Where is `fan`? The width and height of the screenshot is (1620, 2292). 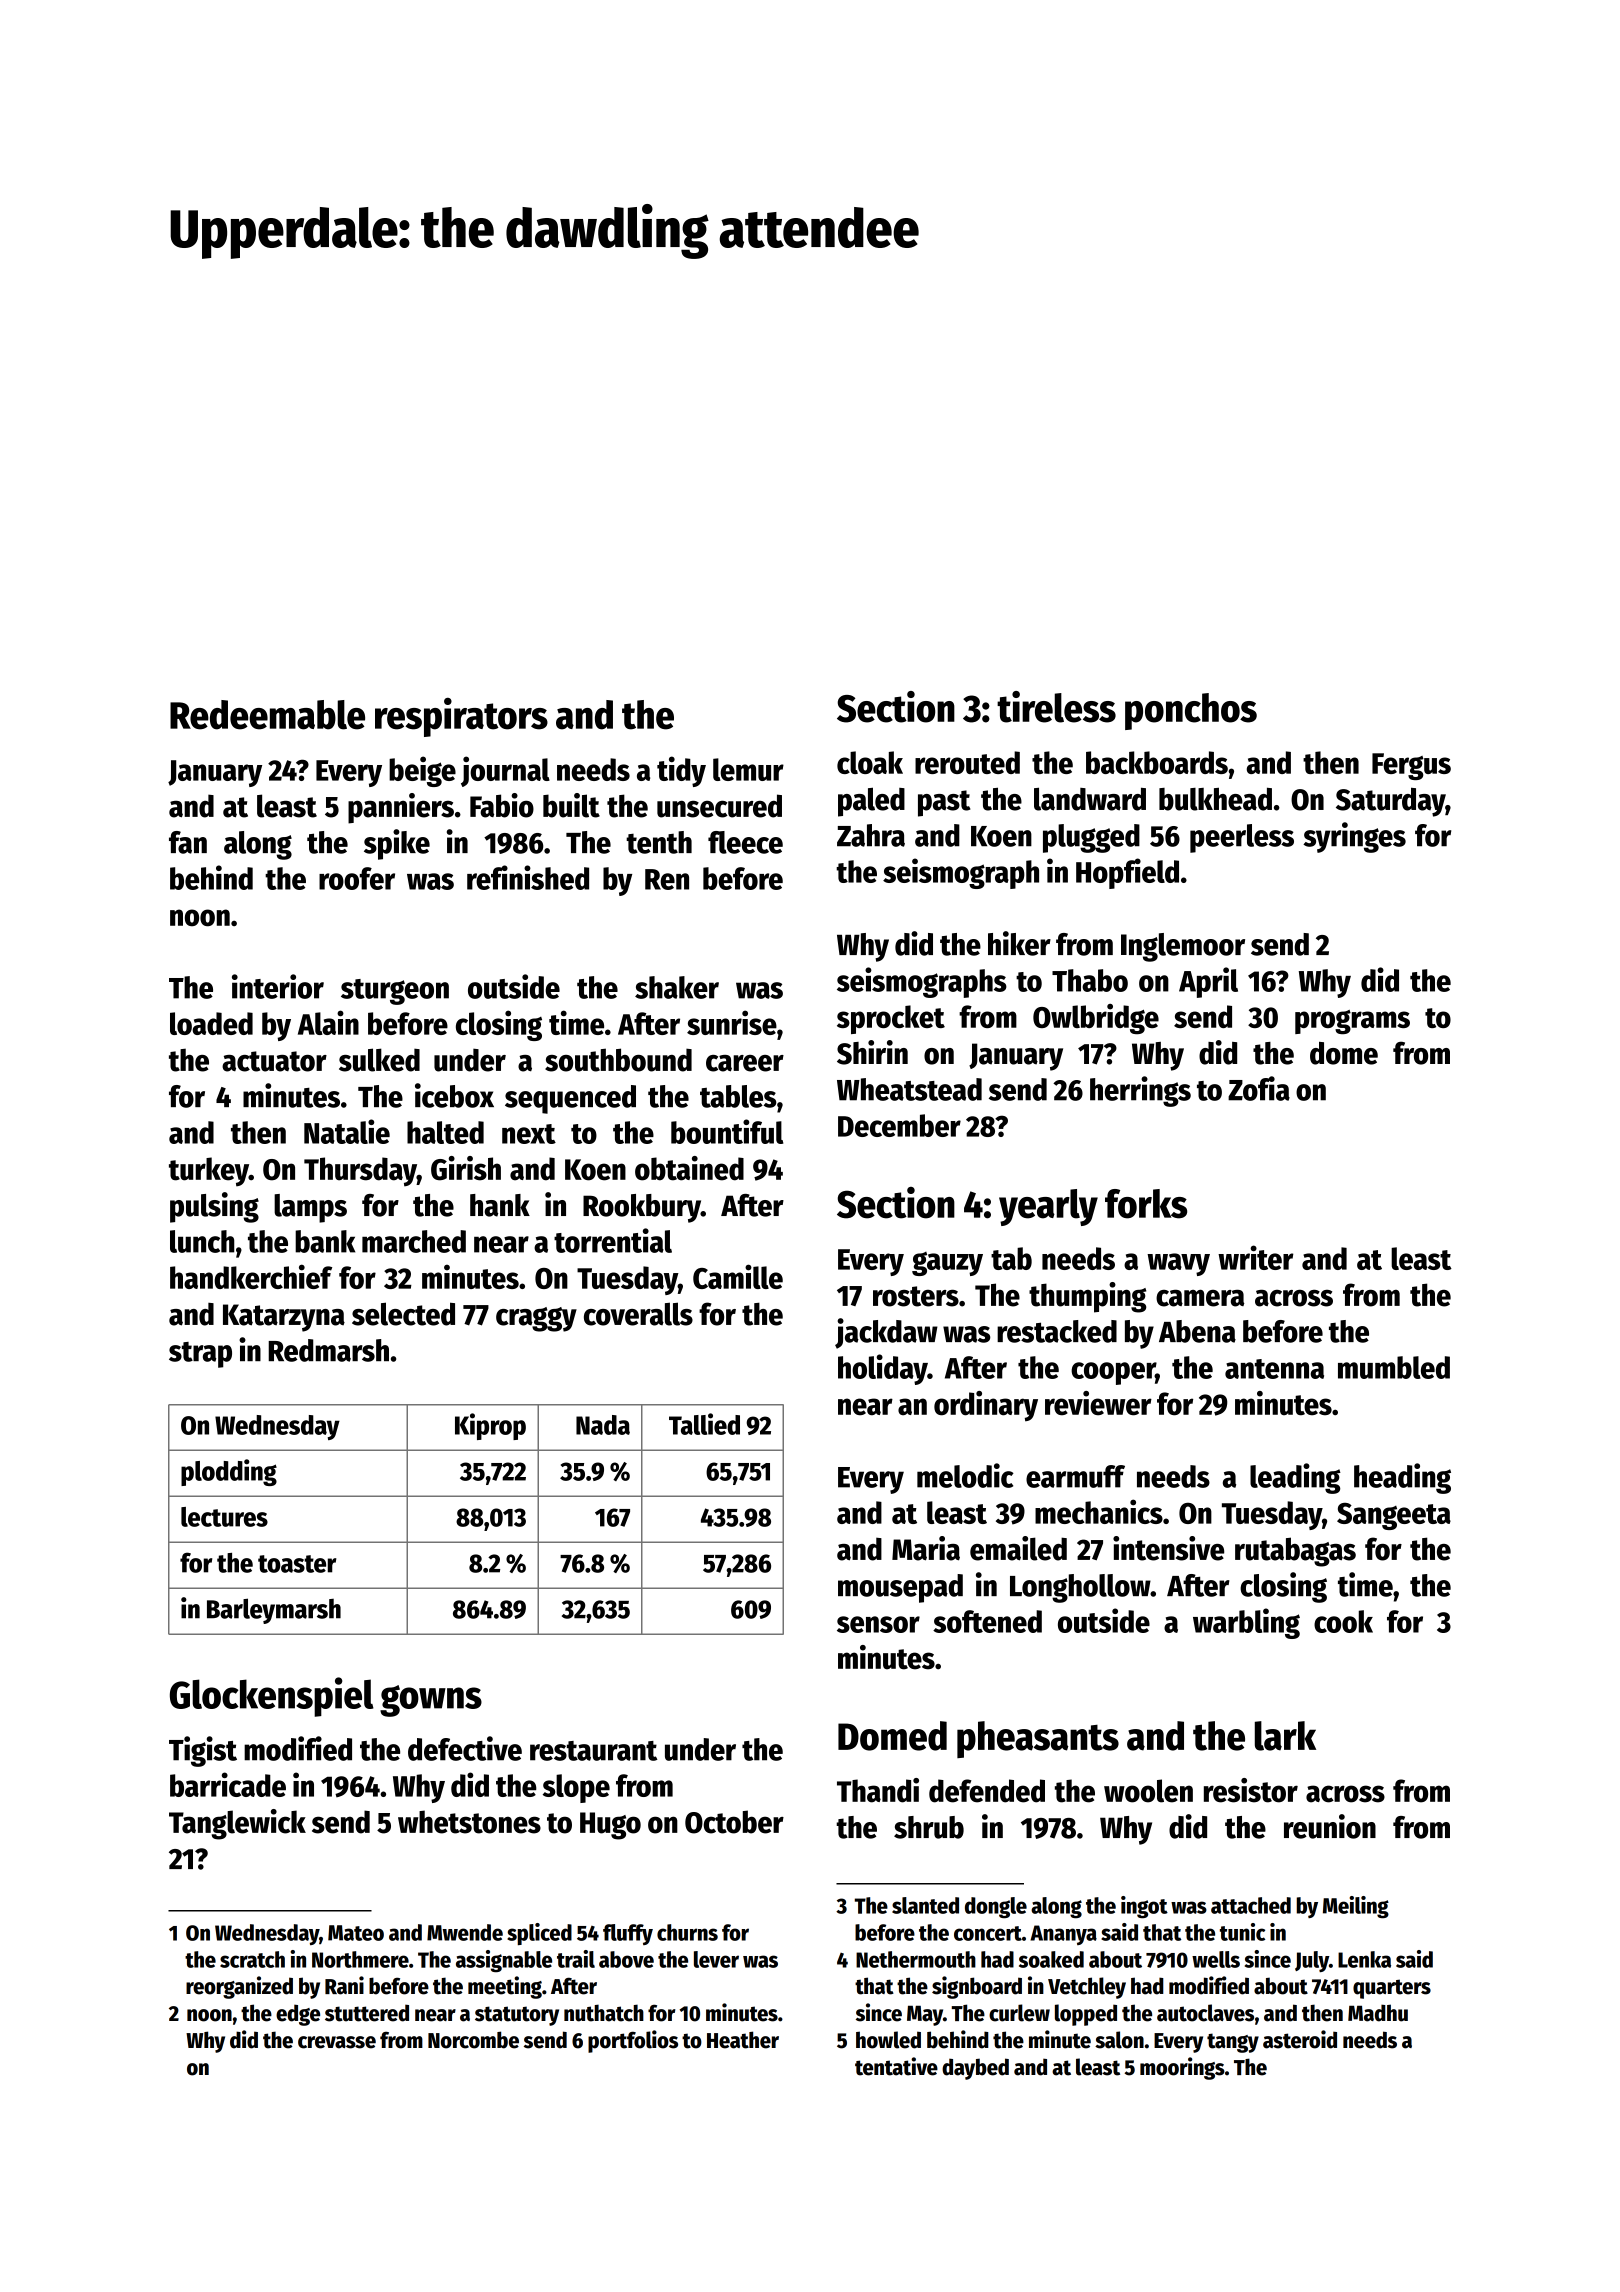 fan is located at coordinates (188, 842).
